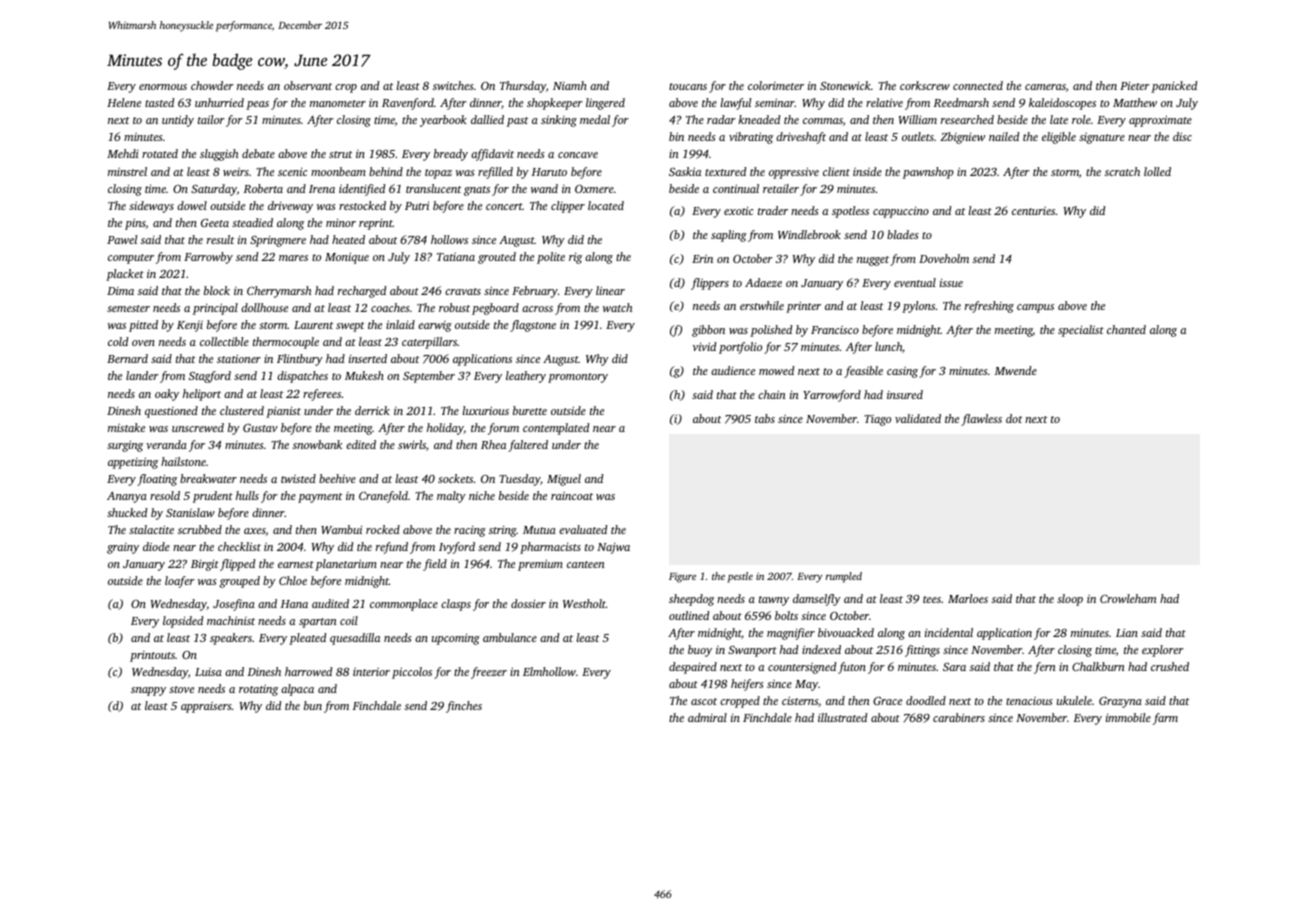  I want to click on Najwa, so click(613, 548).
